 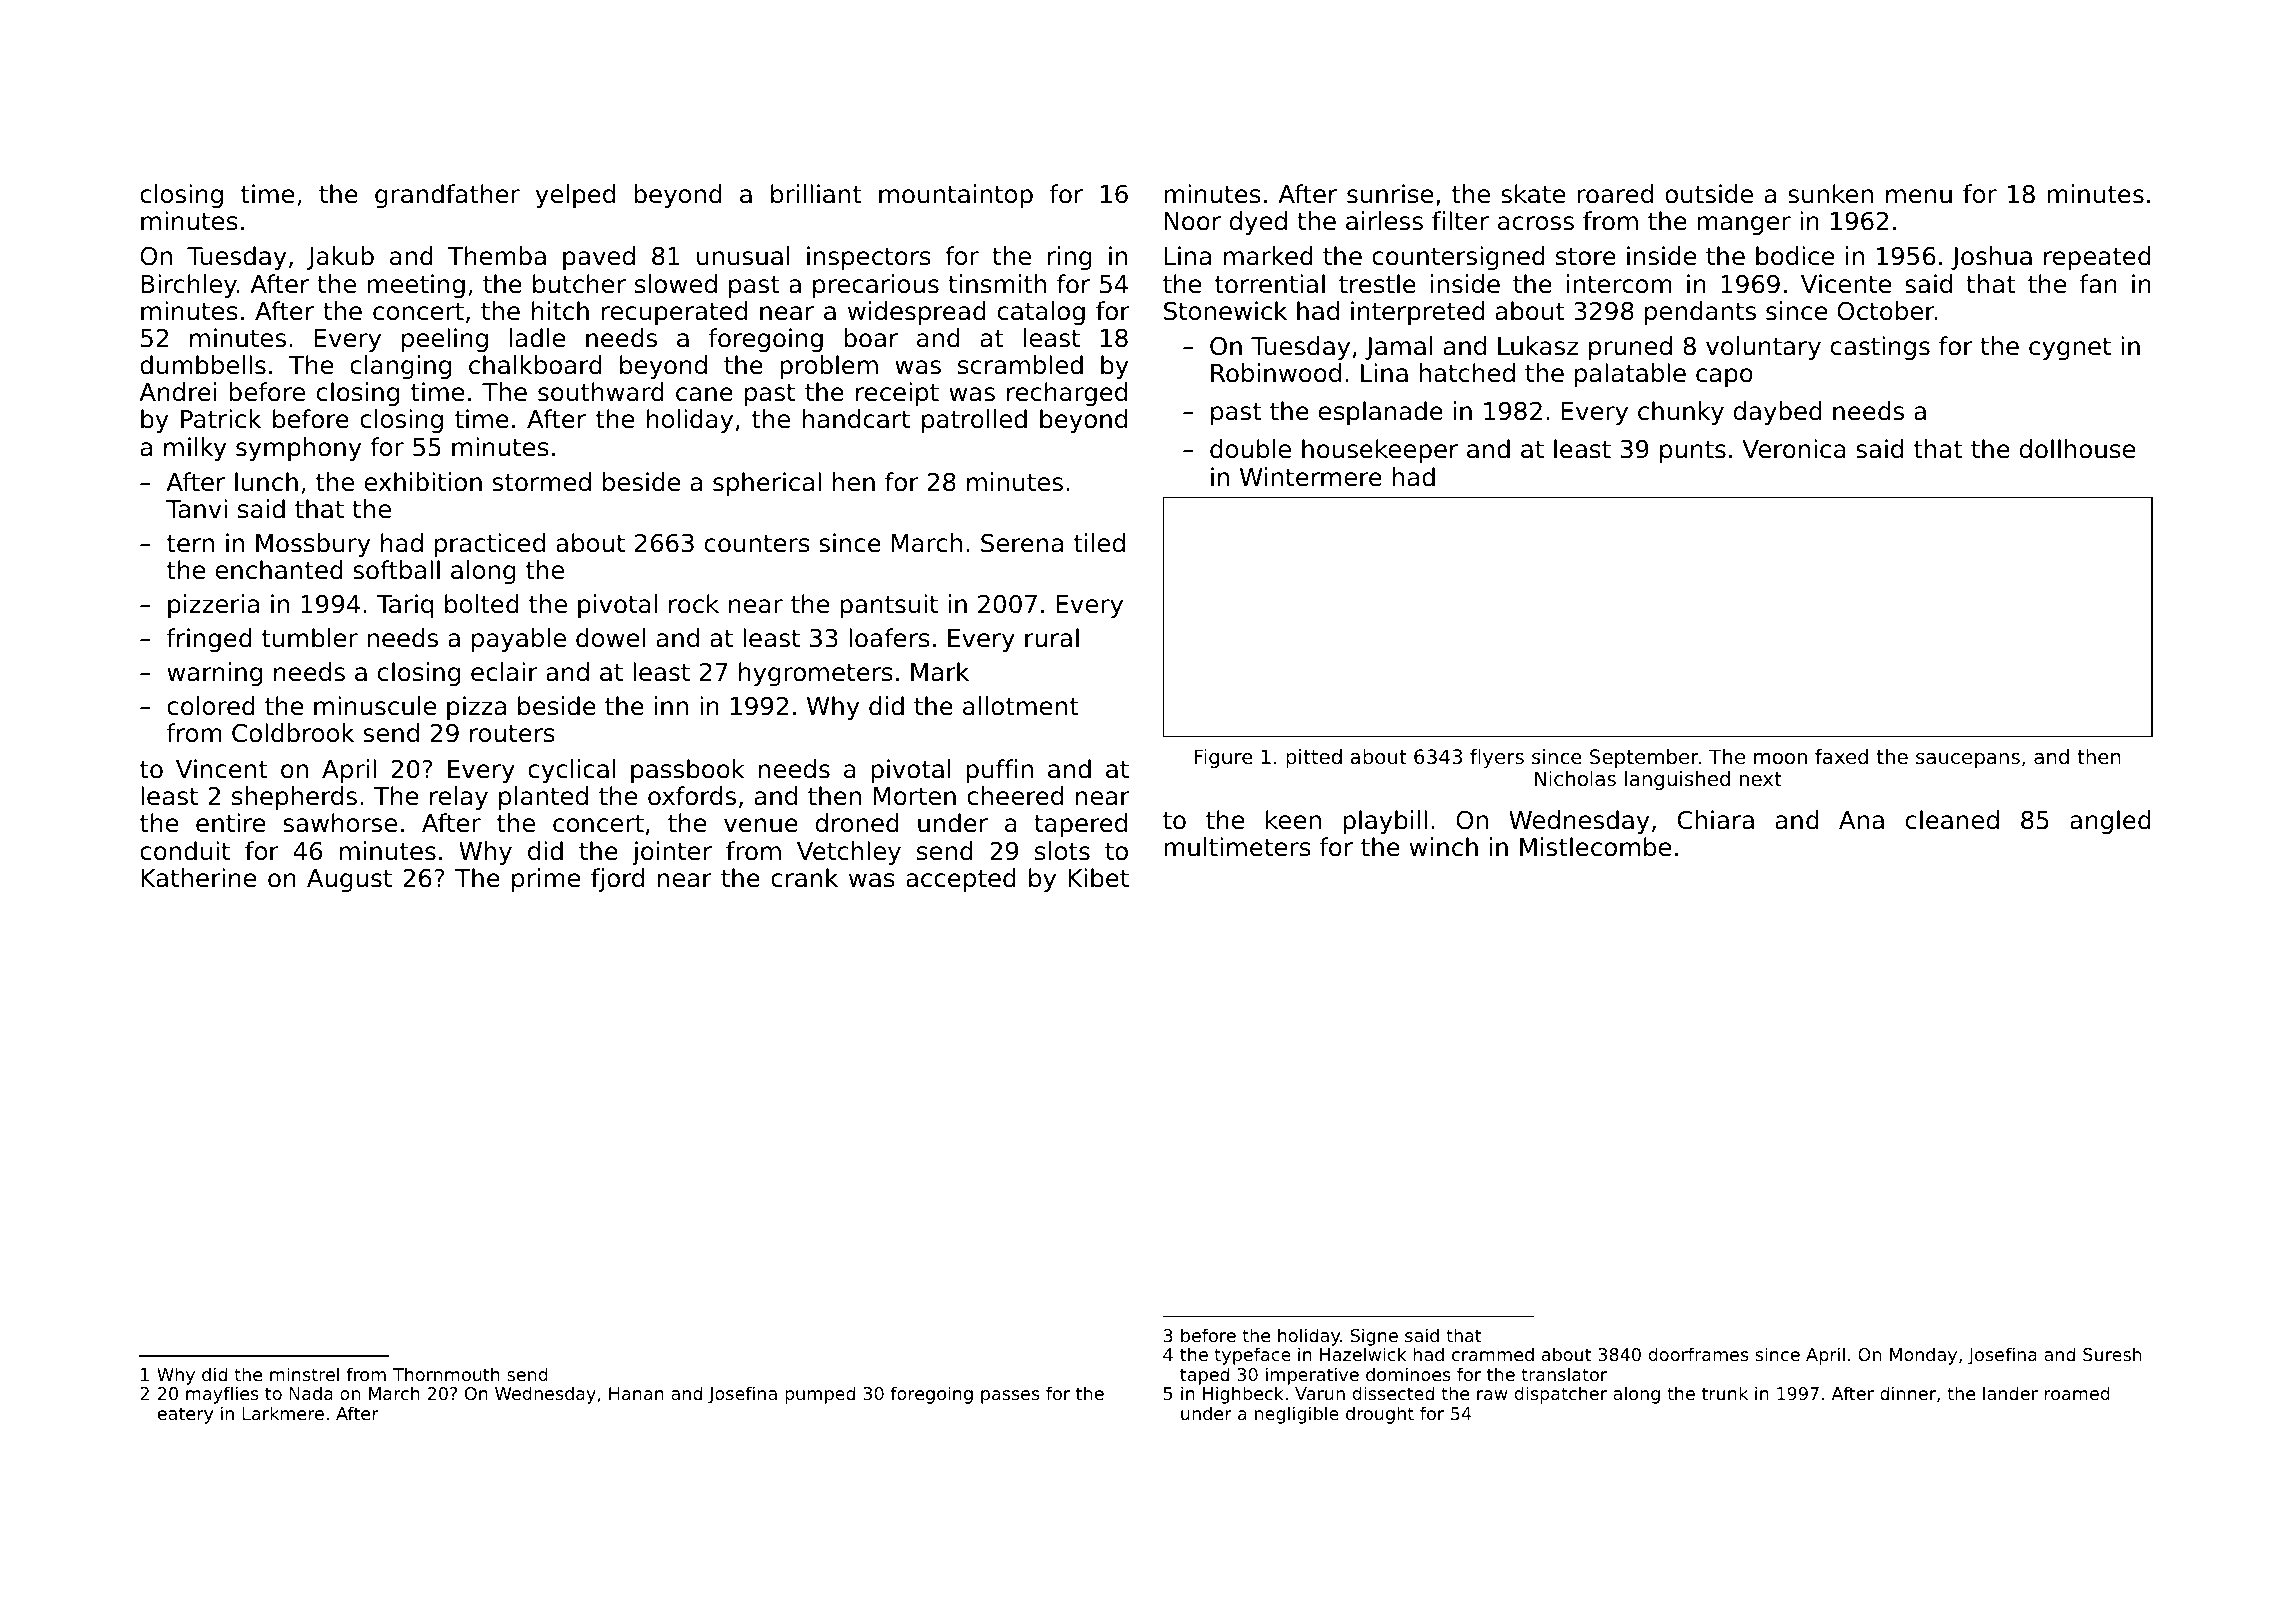 I want to click on double, so click(x=1250, y=449).
